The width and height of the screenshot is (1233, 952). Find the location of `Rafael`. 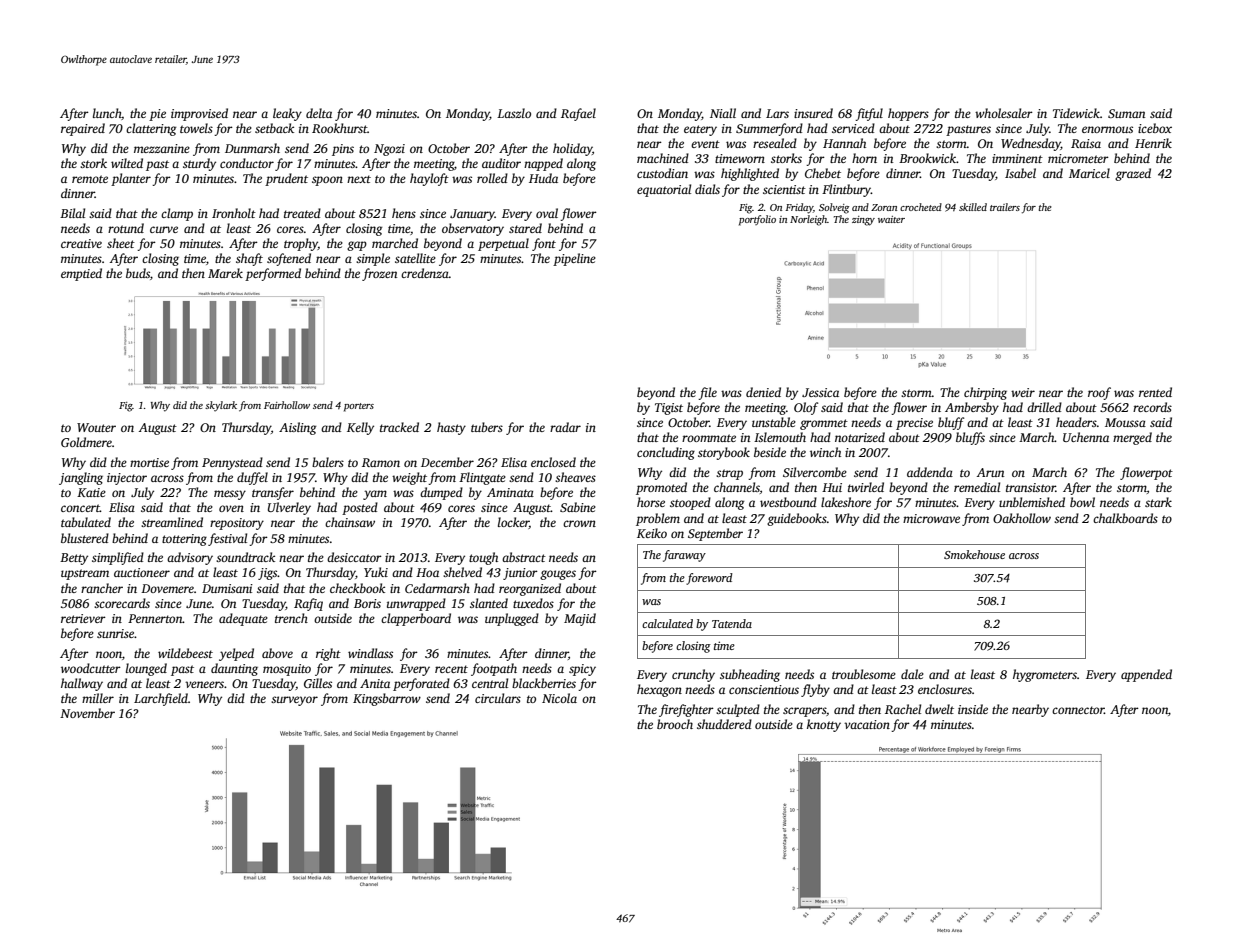

Rafael is located at coordinates (578, 114).
